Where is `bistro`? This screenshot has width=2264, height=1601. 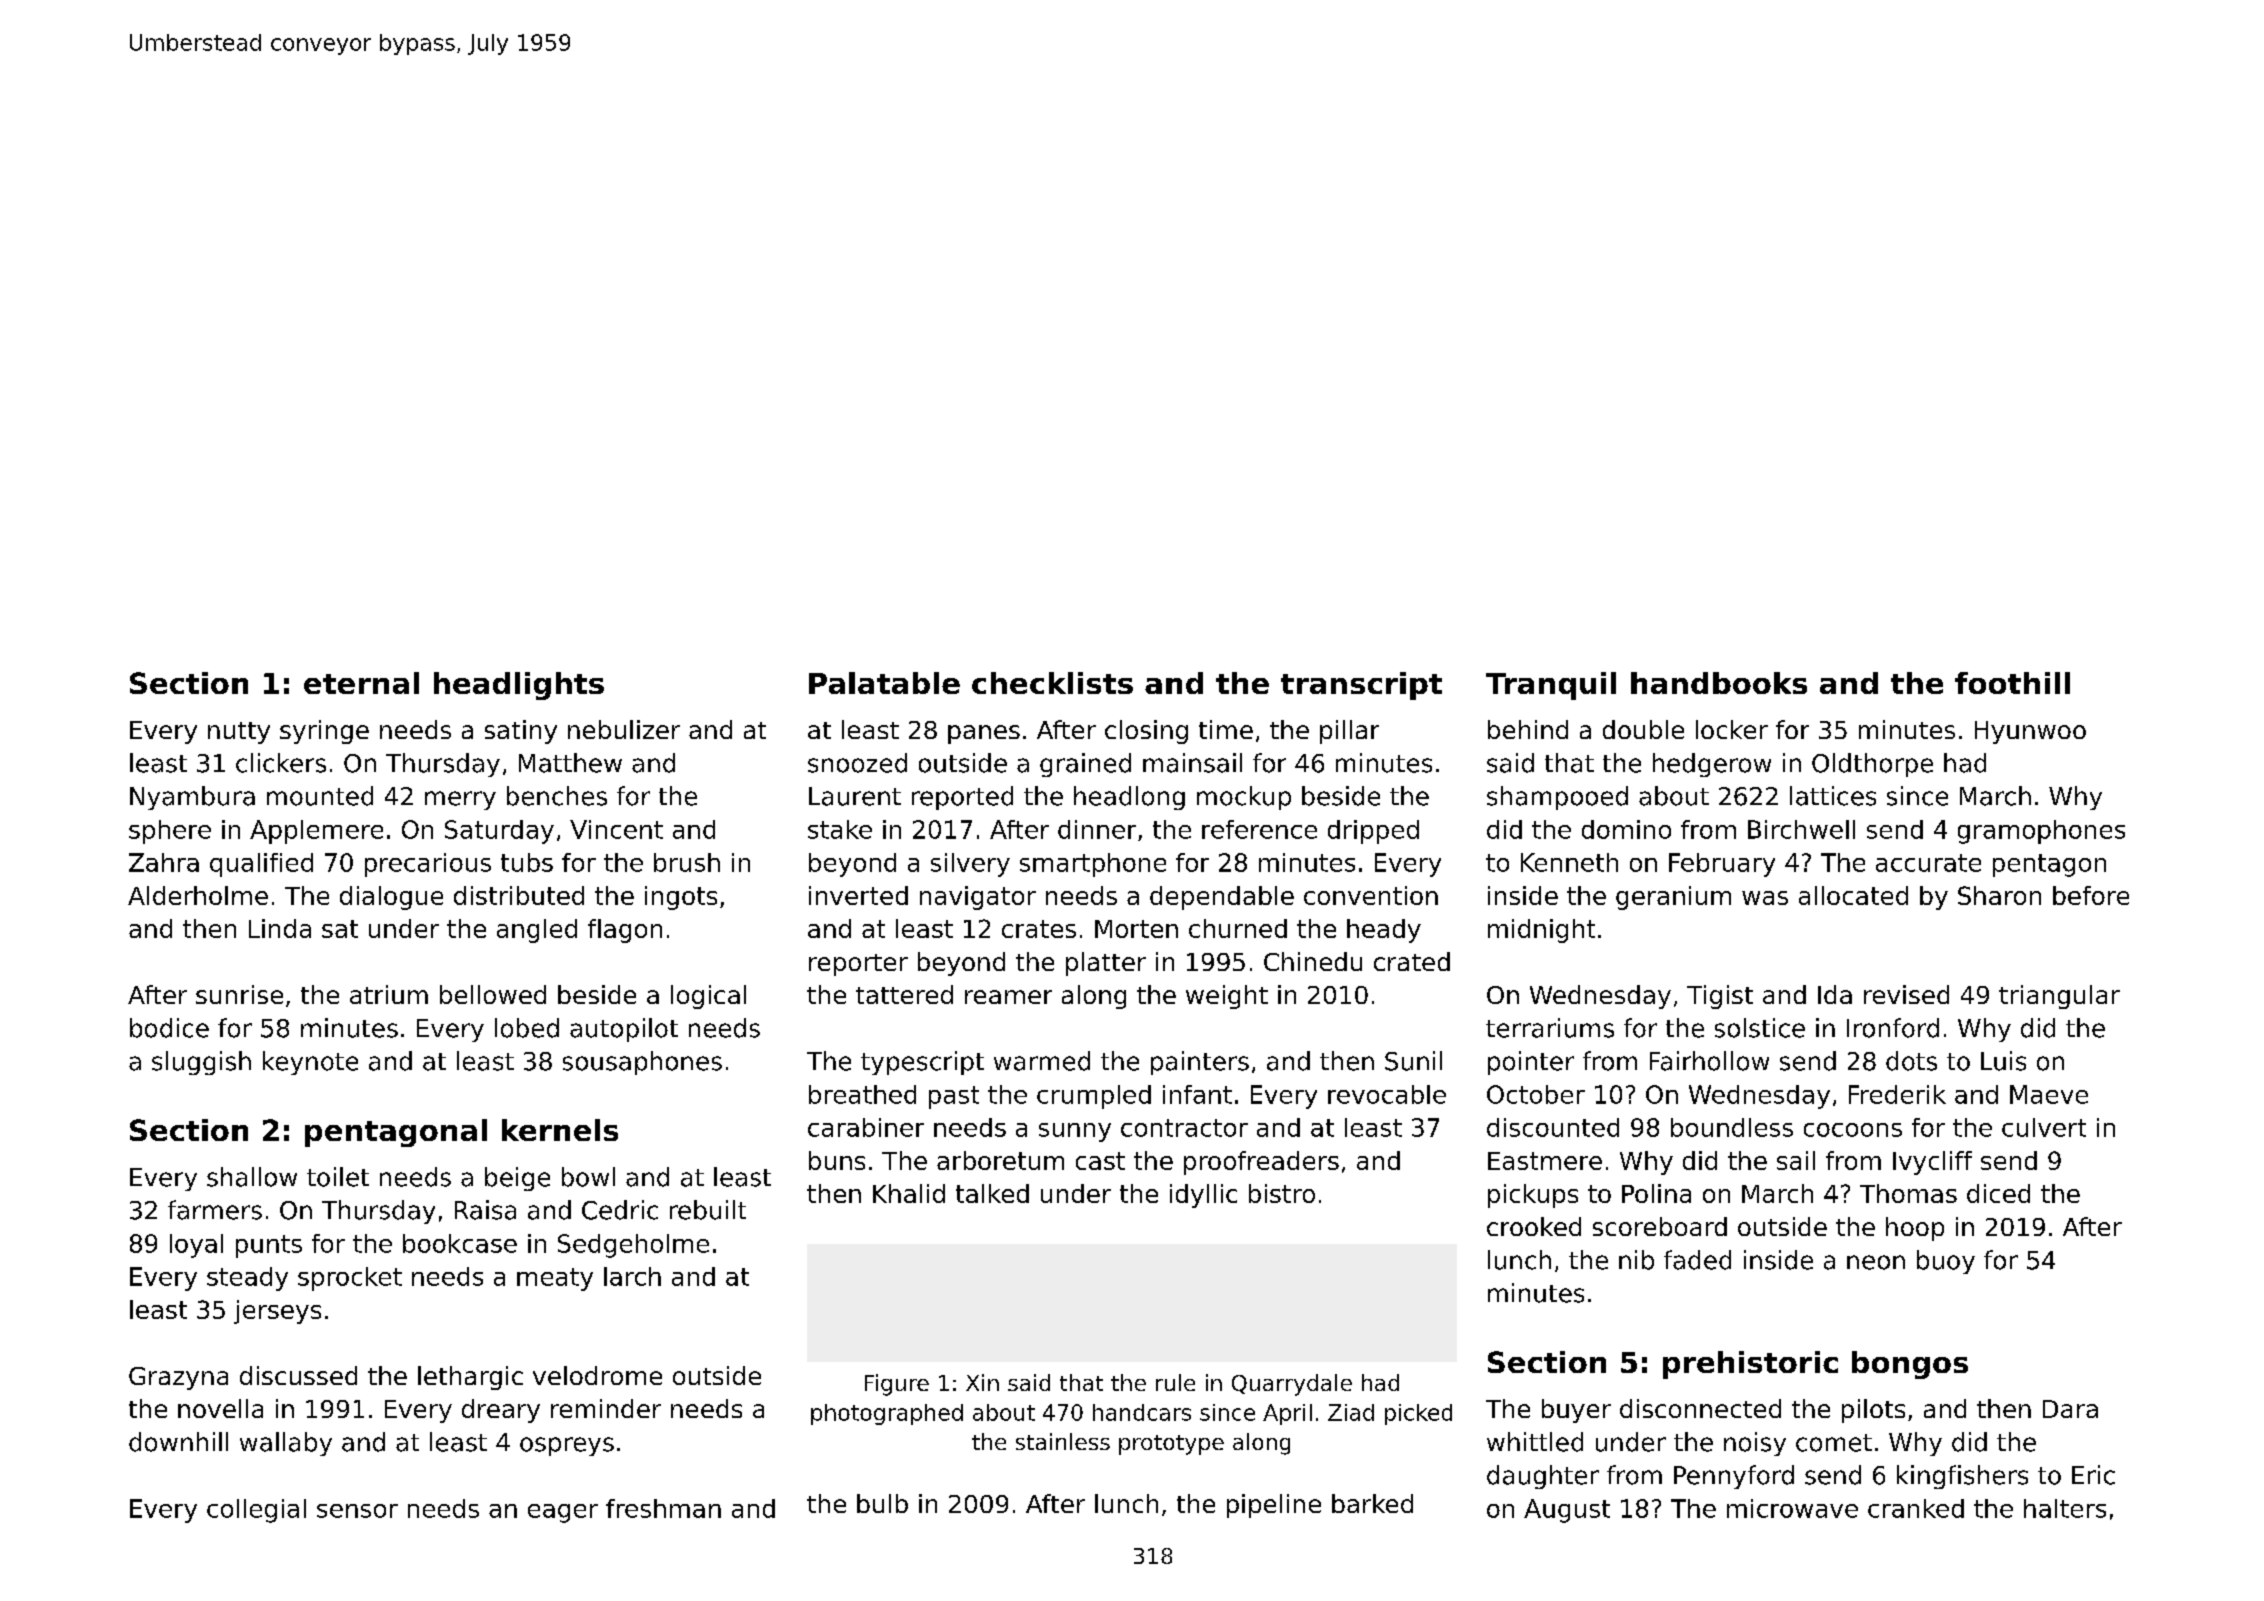 bistro is located at coordinates (1282, 1193).
